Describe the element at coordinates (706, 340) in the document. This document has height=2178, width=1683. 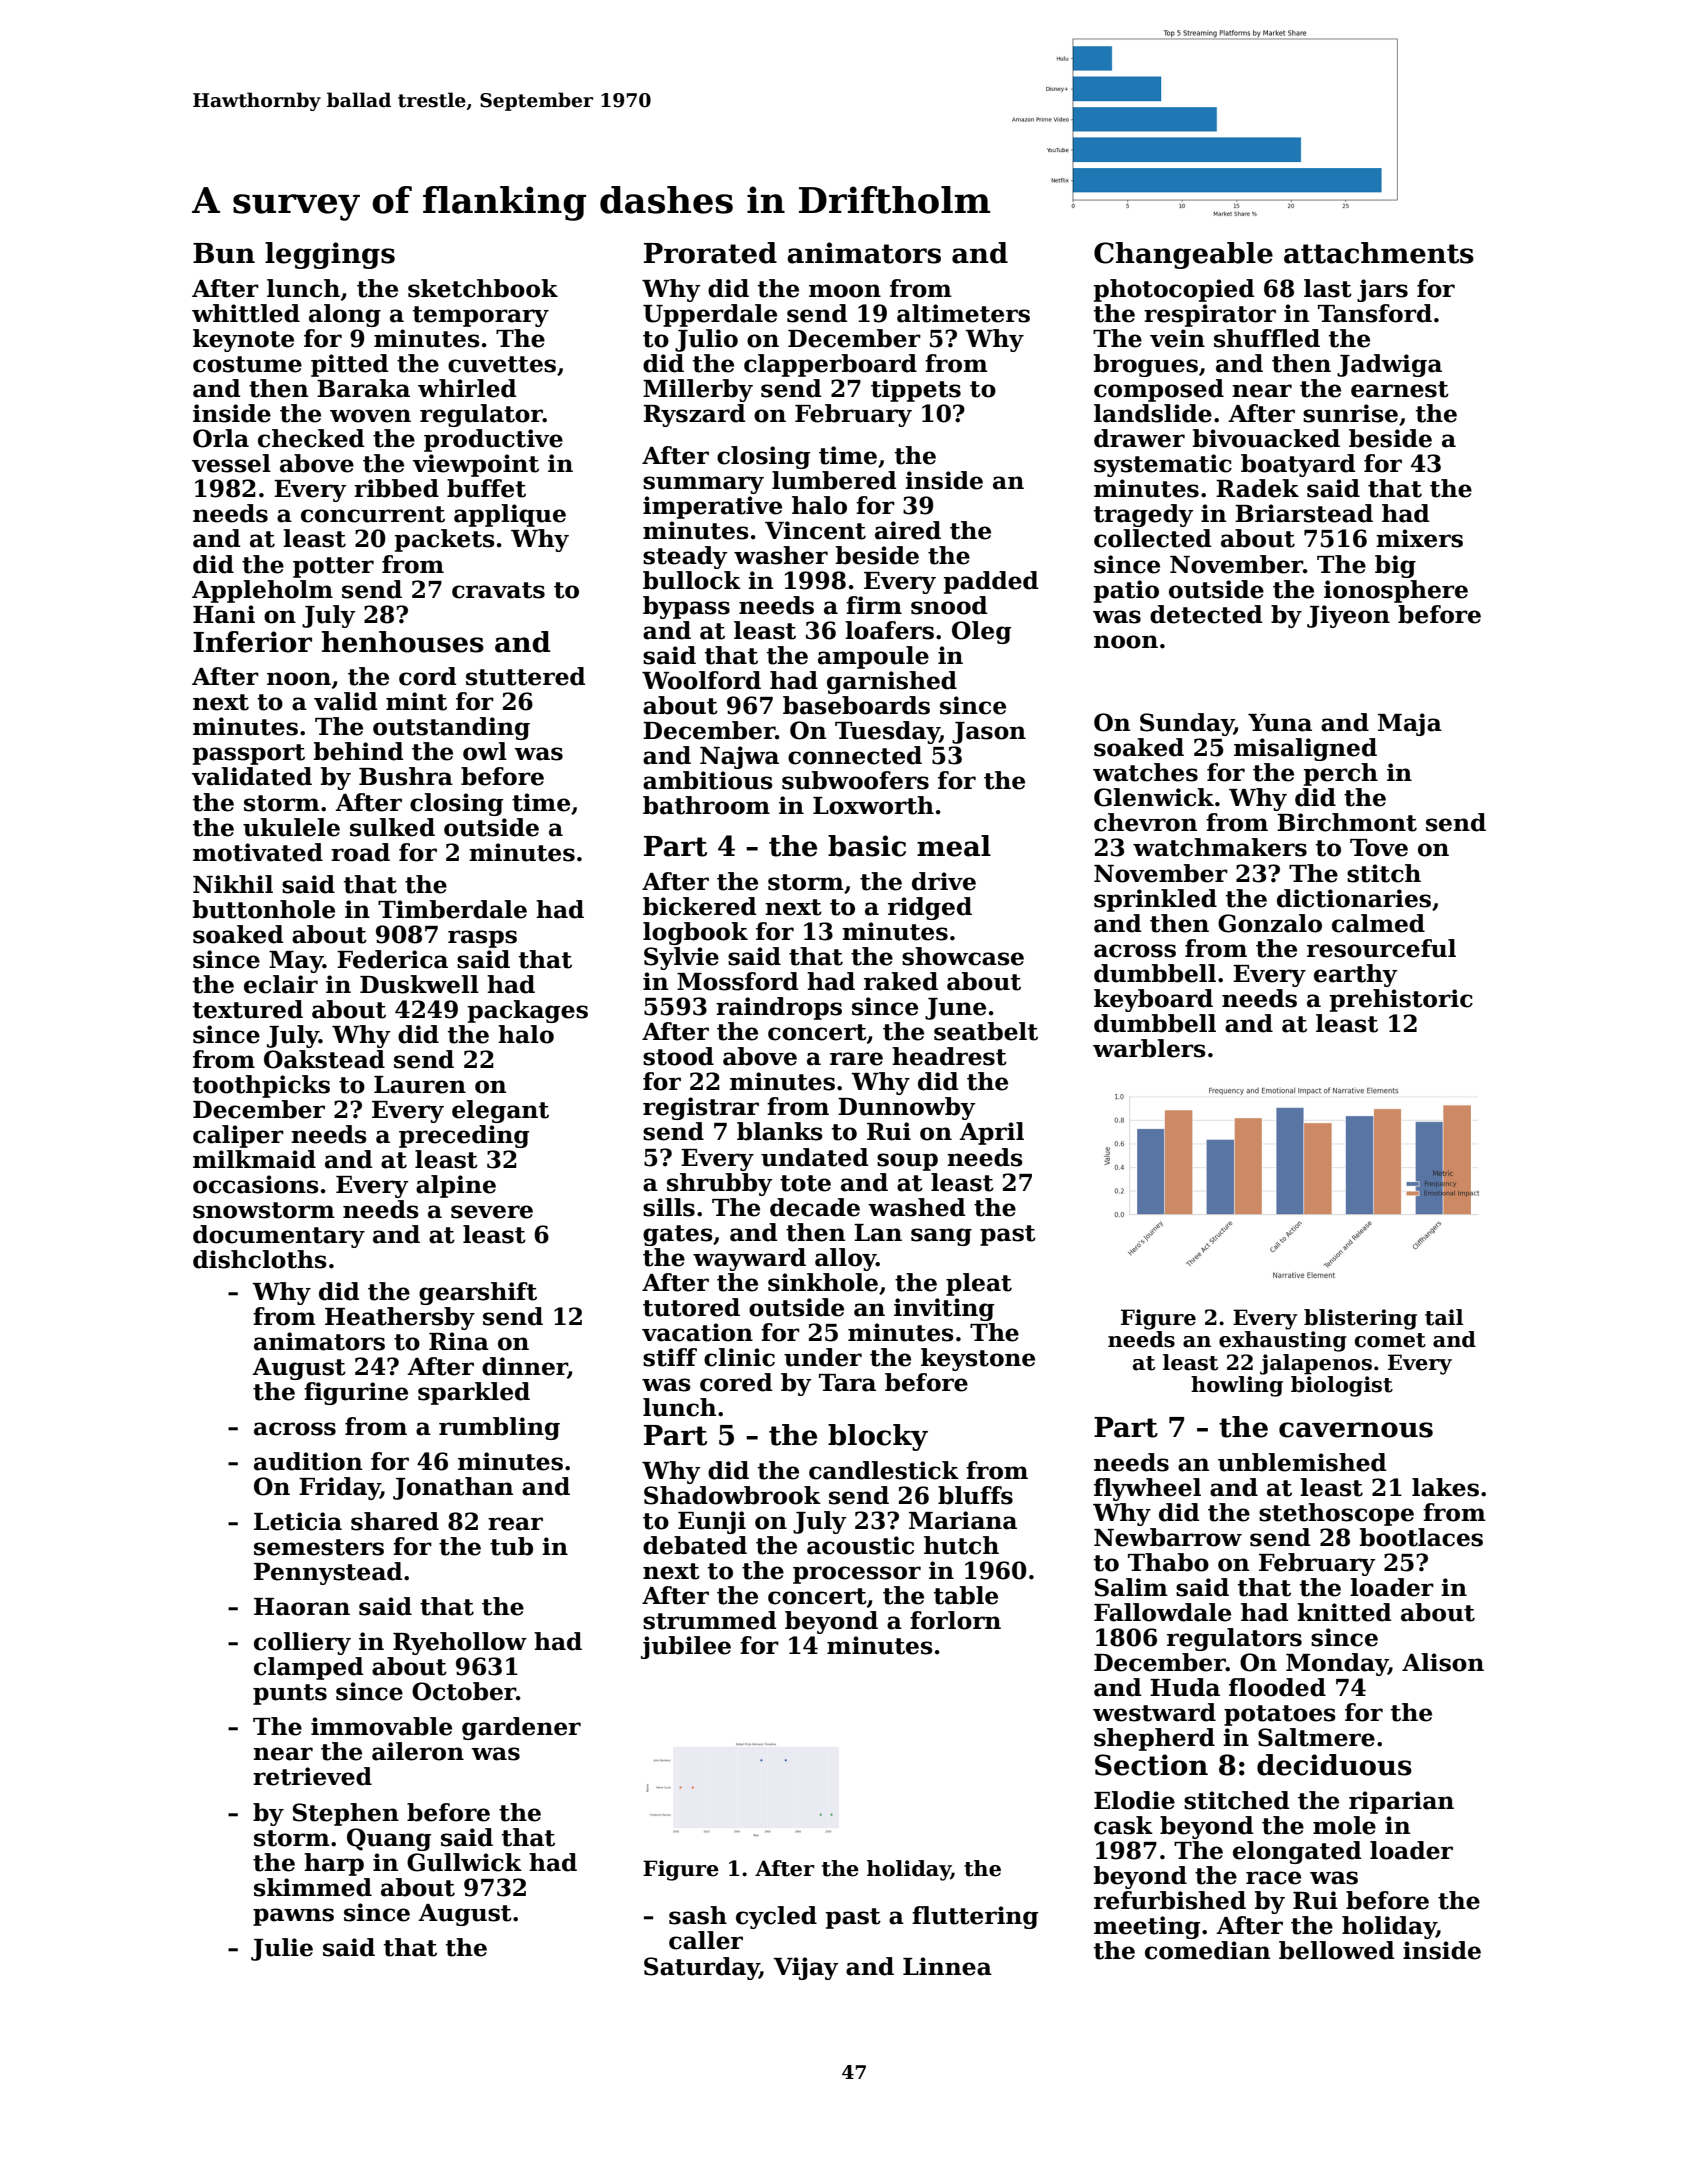
I see `Julio` at that location.
